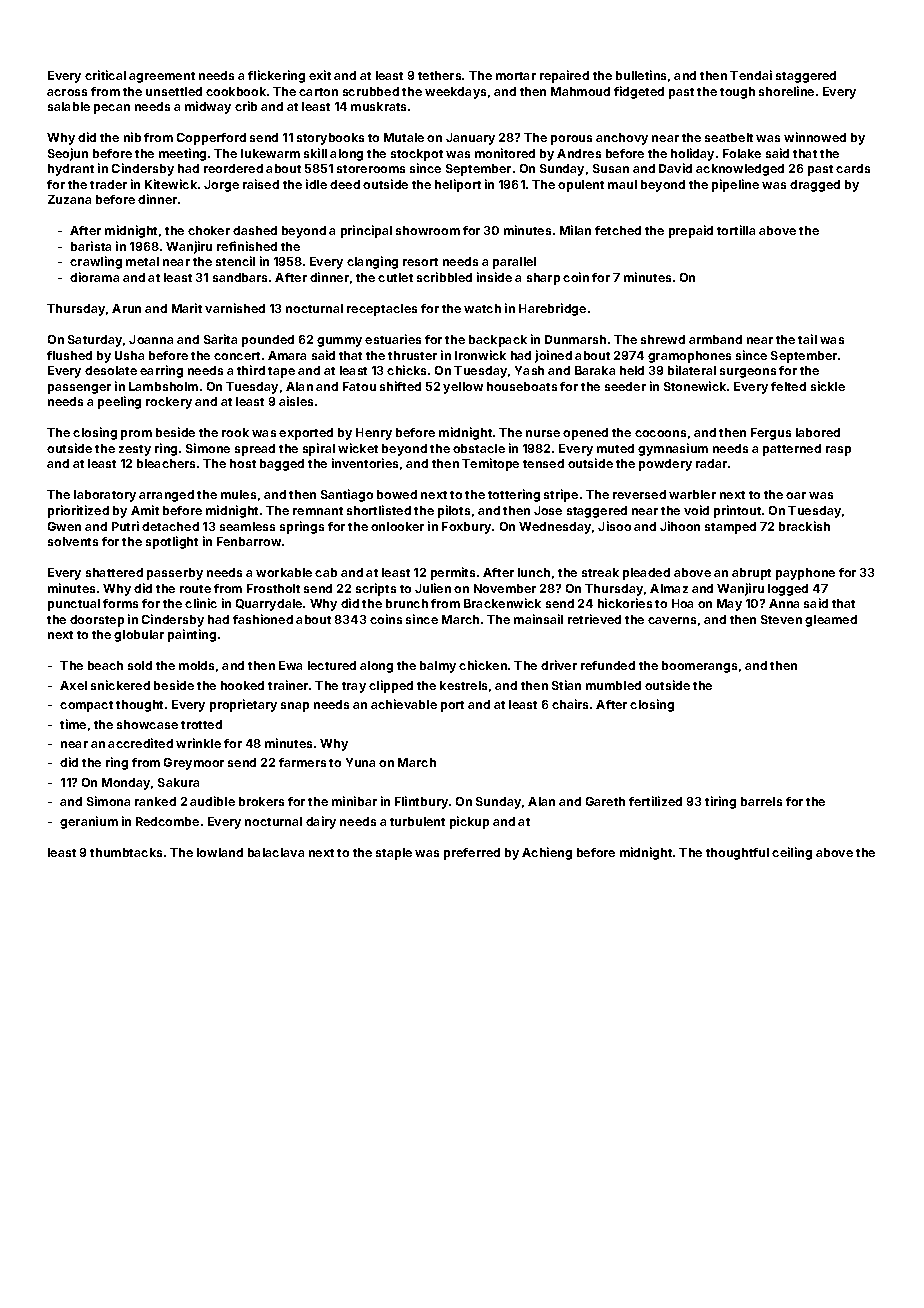  Describe the element at coordinates (553, 356) in the document. I see `joined` at that location.
